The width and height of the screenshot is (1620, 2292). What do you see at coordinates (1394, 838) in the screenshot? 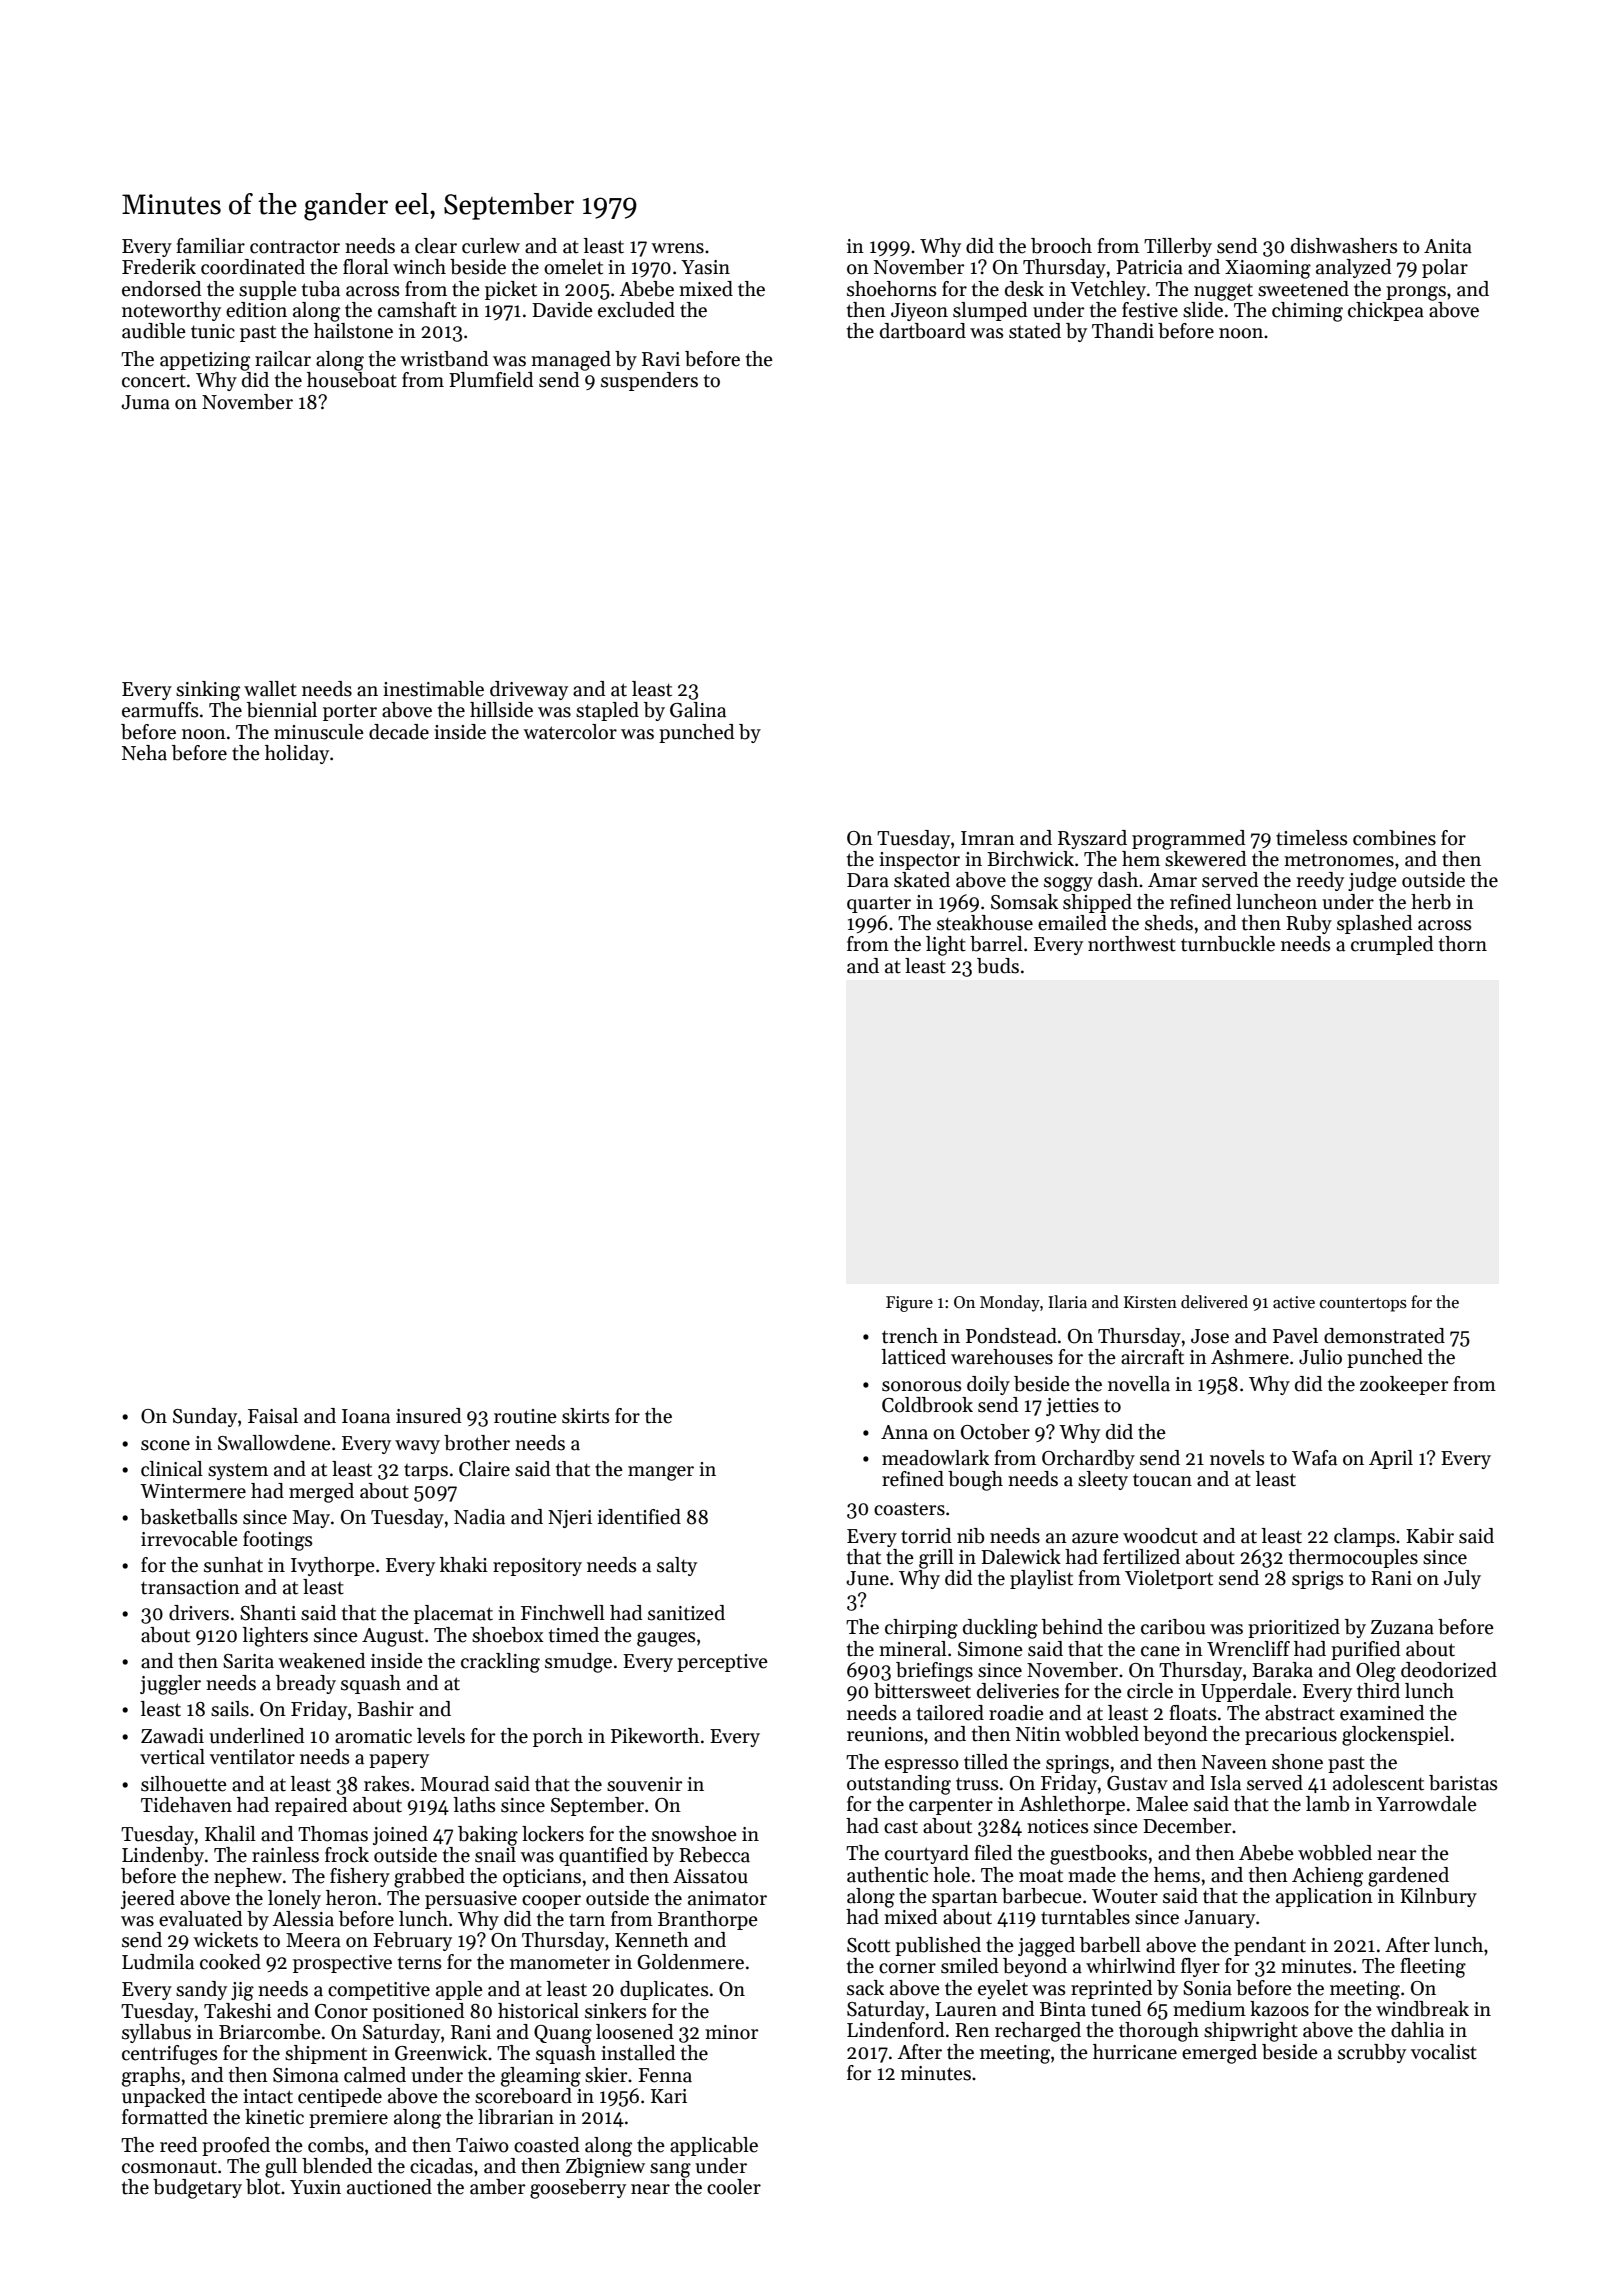
I see `combines` at bounding box center [1394, 838].
